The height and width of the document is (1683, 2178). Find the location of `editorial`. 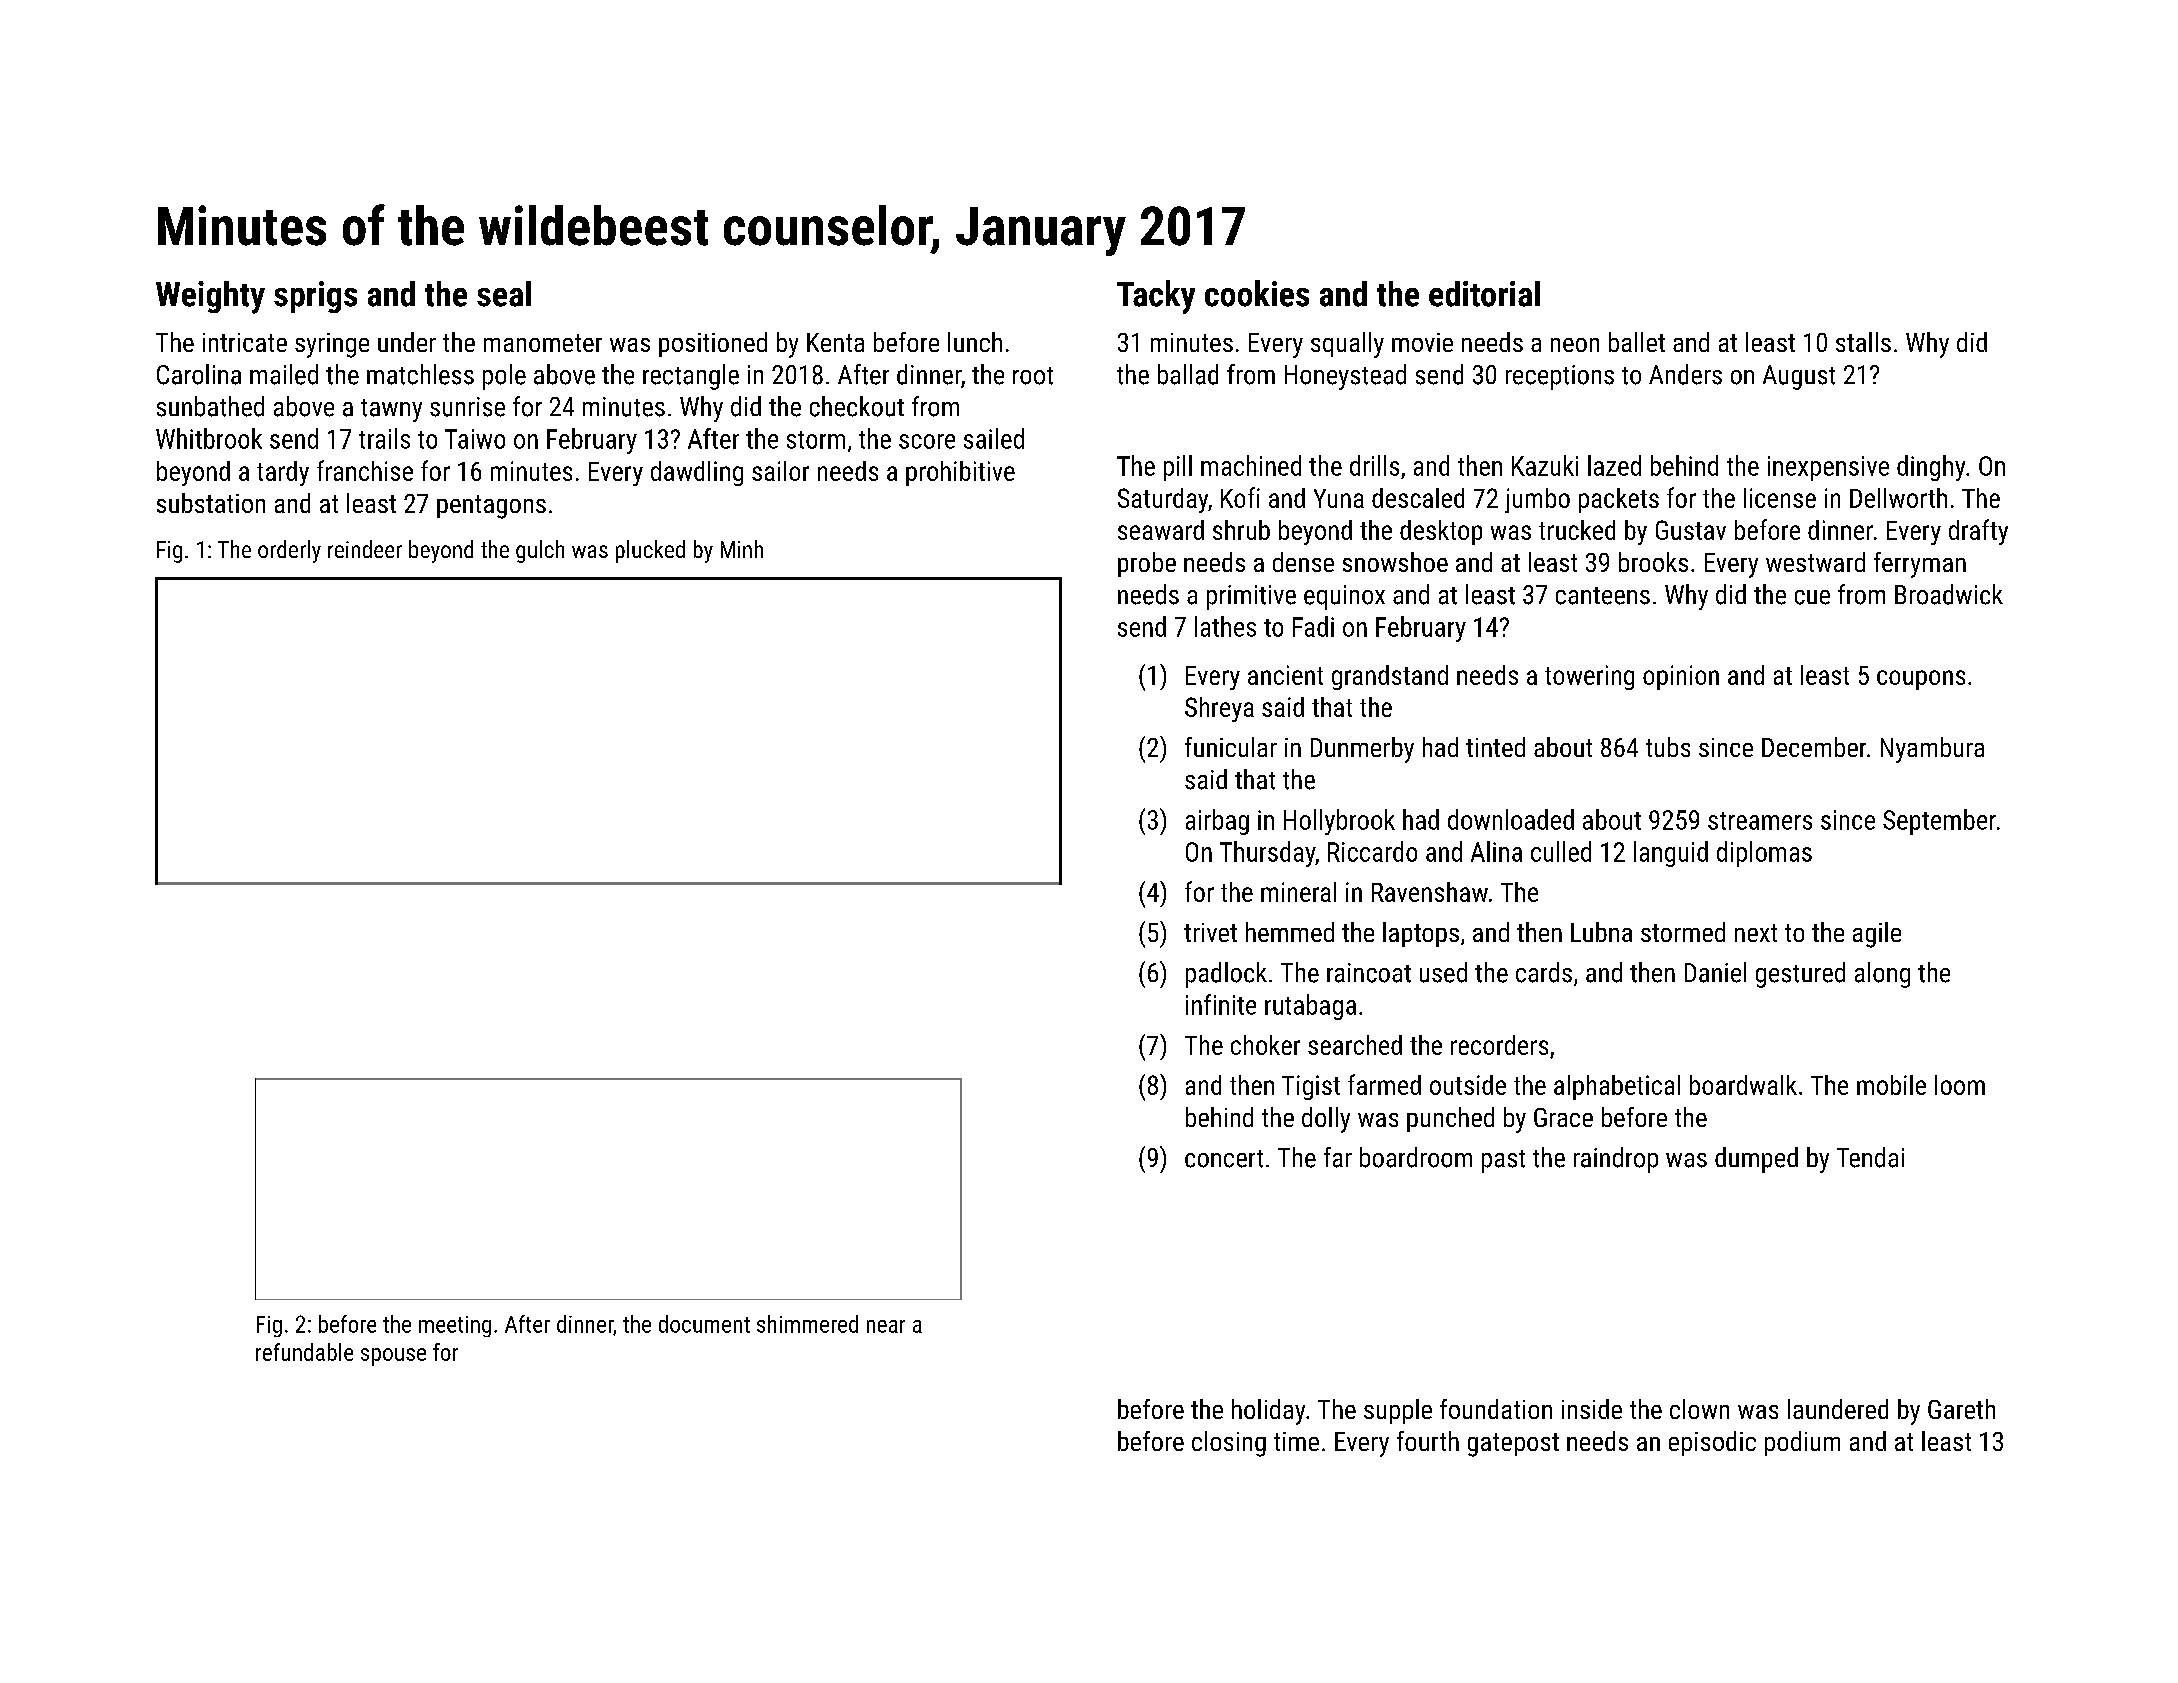

editorial is located at coordinates (1484, 294).
